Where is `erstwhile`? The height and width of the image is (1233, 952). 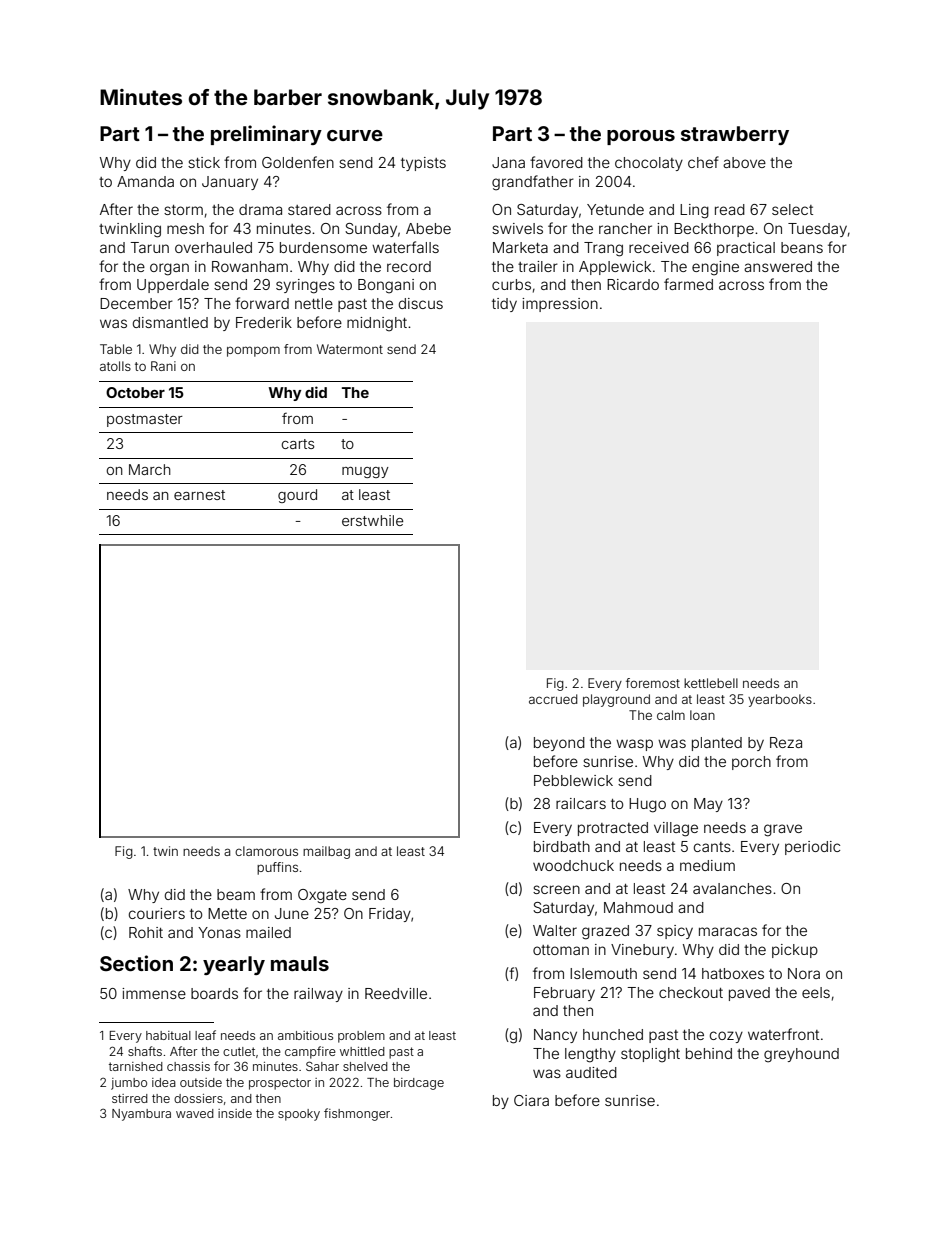
erstwhile is located at coordinates (372, 520).
